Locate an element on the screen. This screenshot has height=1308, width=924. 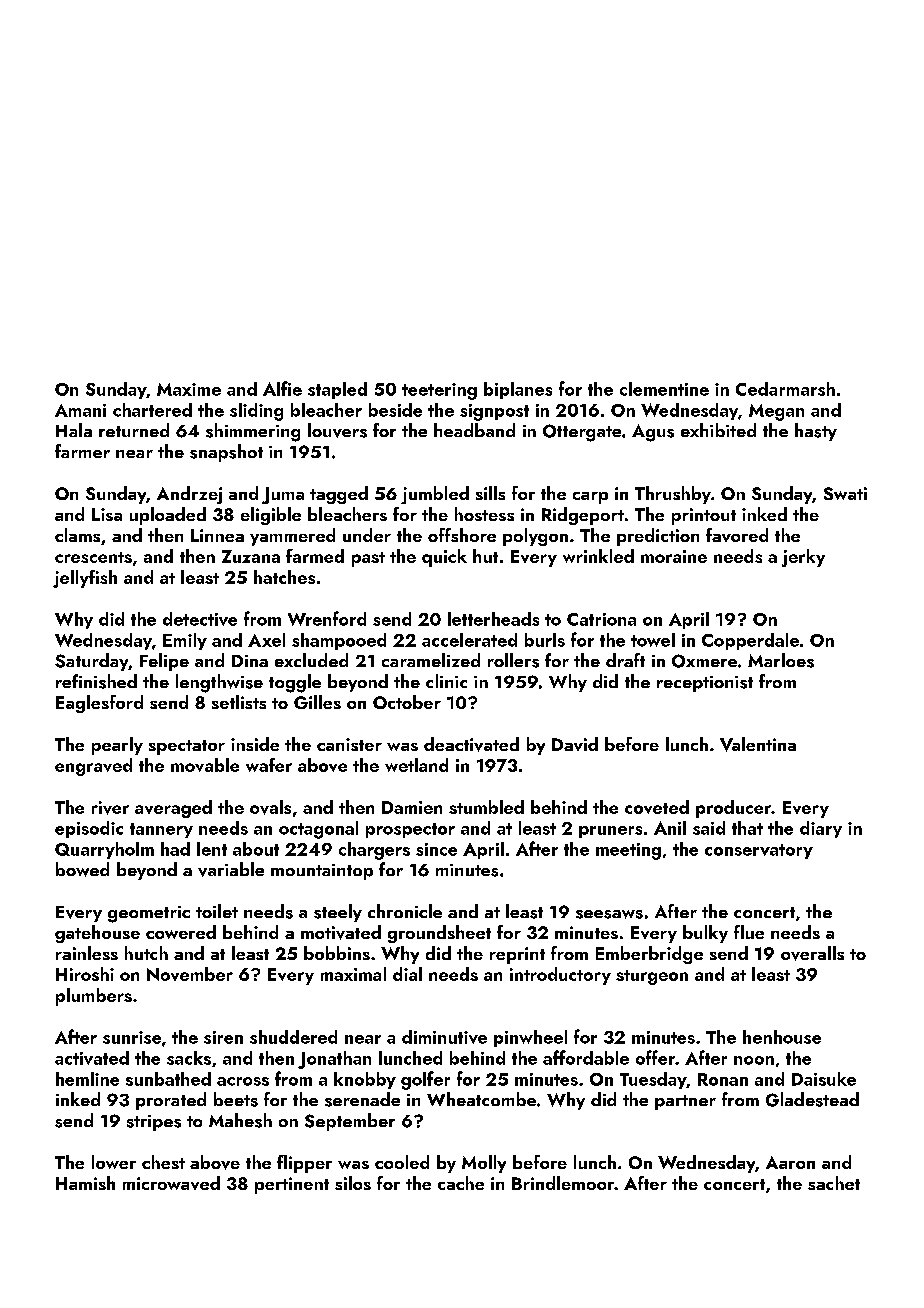
November is located at coordinates (190, 974).
